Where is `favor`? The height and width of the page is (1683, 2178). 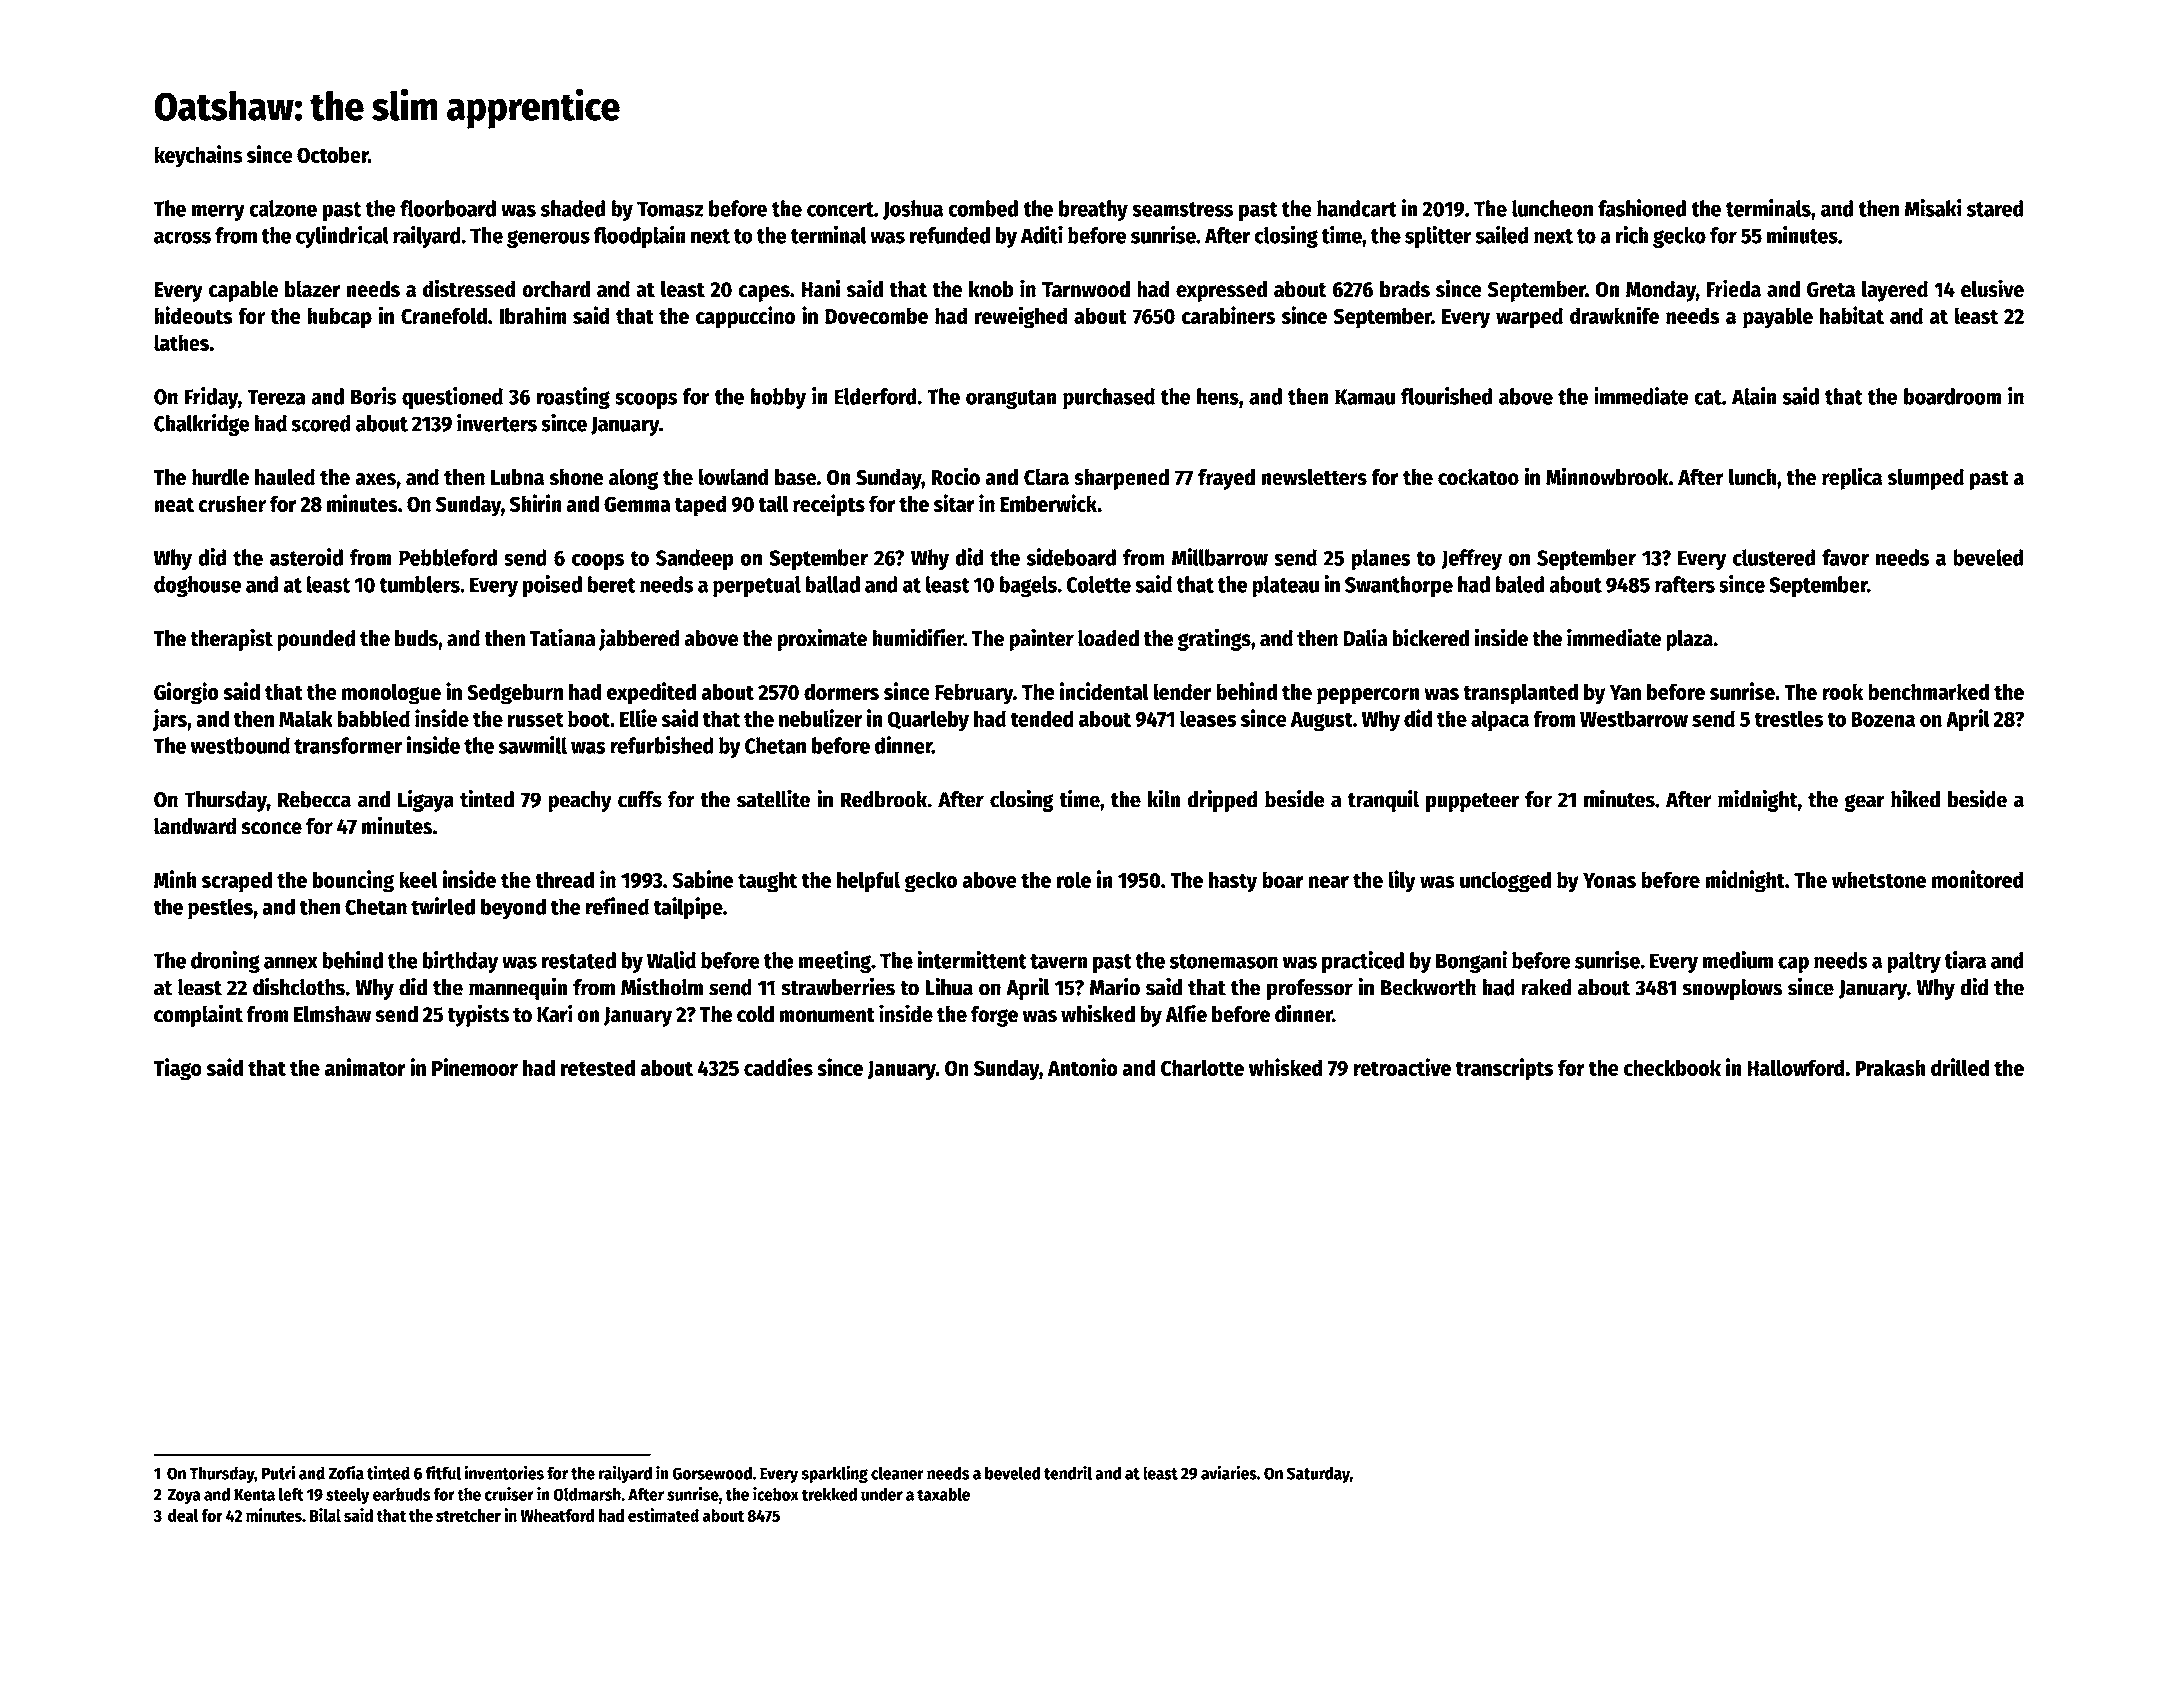 favor is located at coordinates (1845, 557).
